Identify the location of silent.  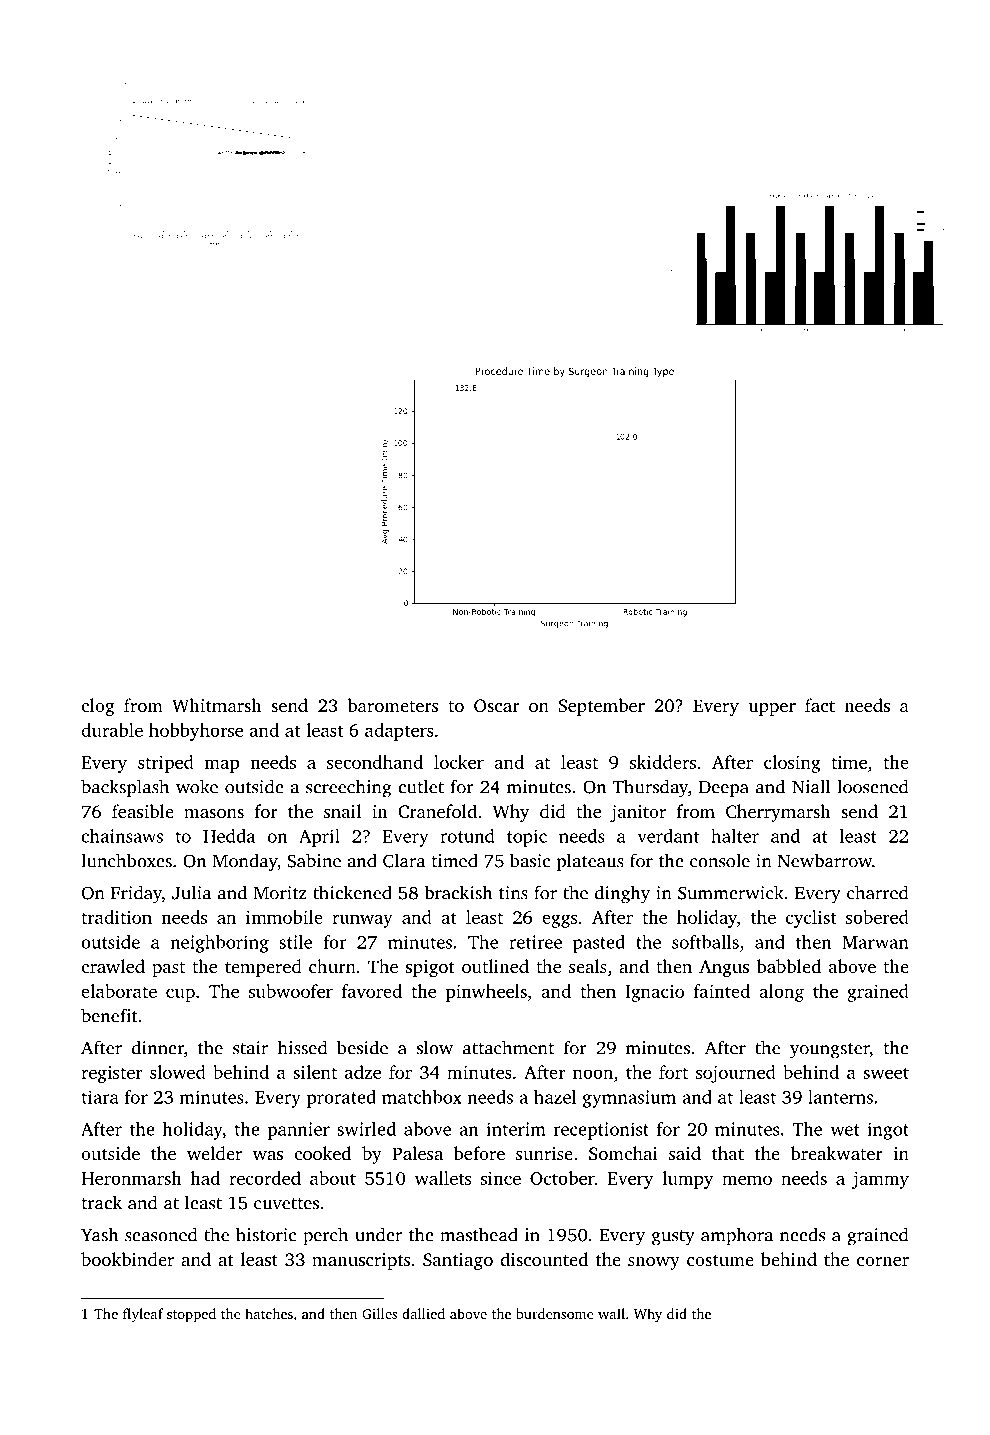
(315, 1072).
